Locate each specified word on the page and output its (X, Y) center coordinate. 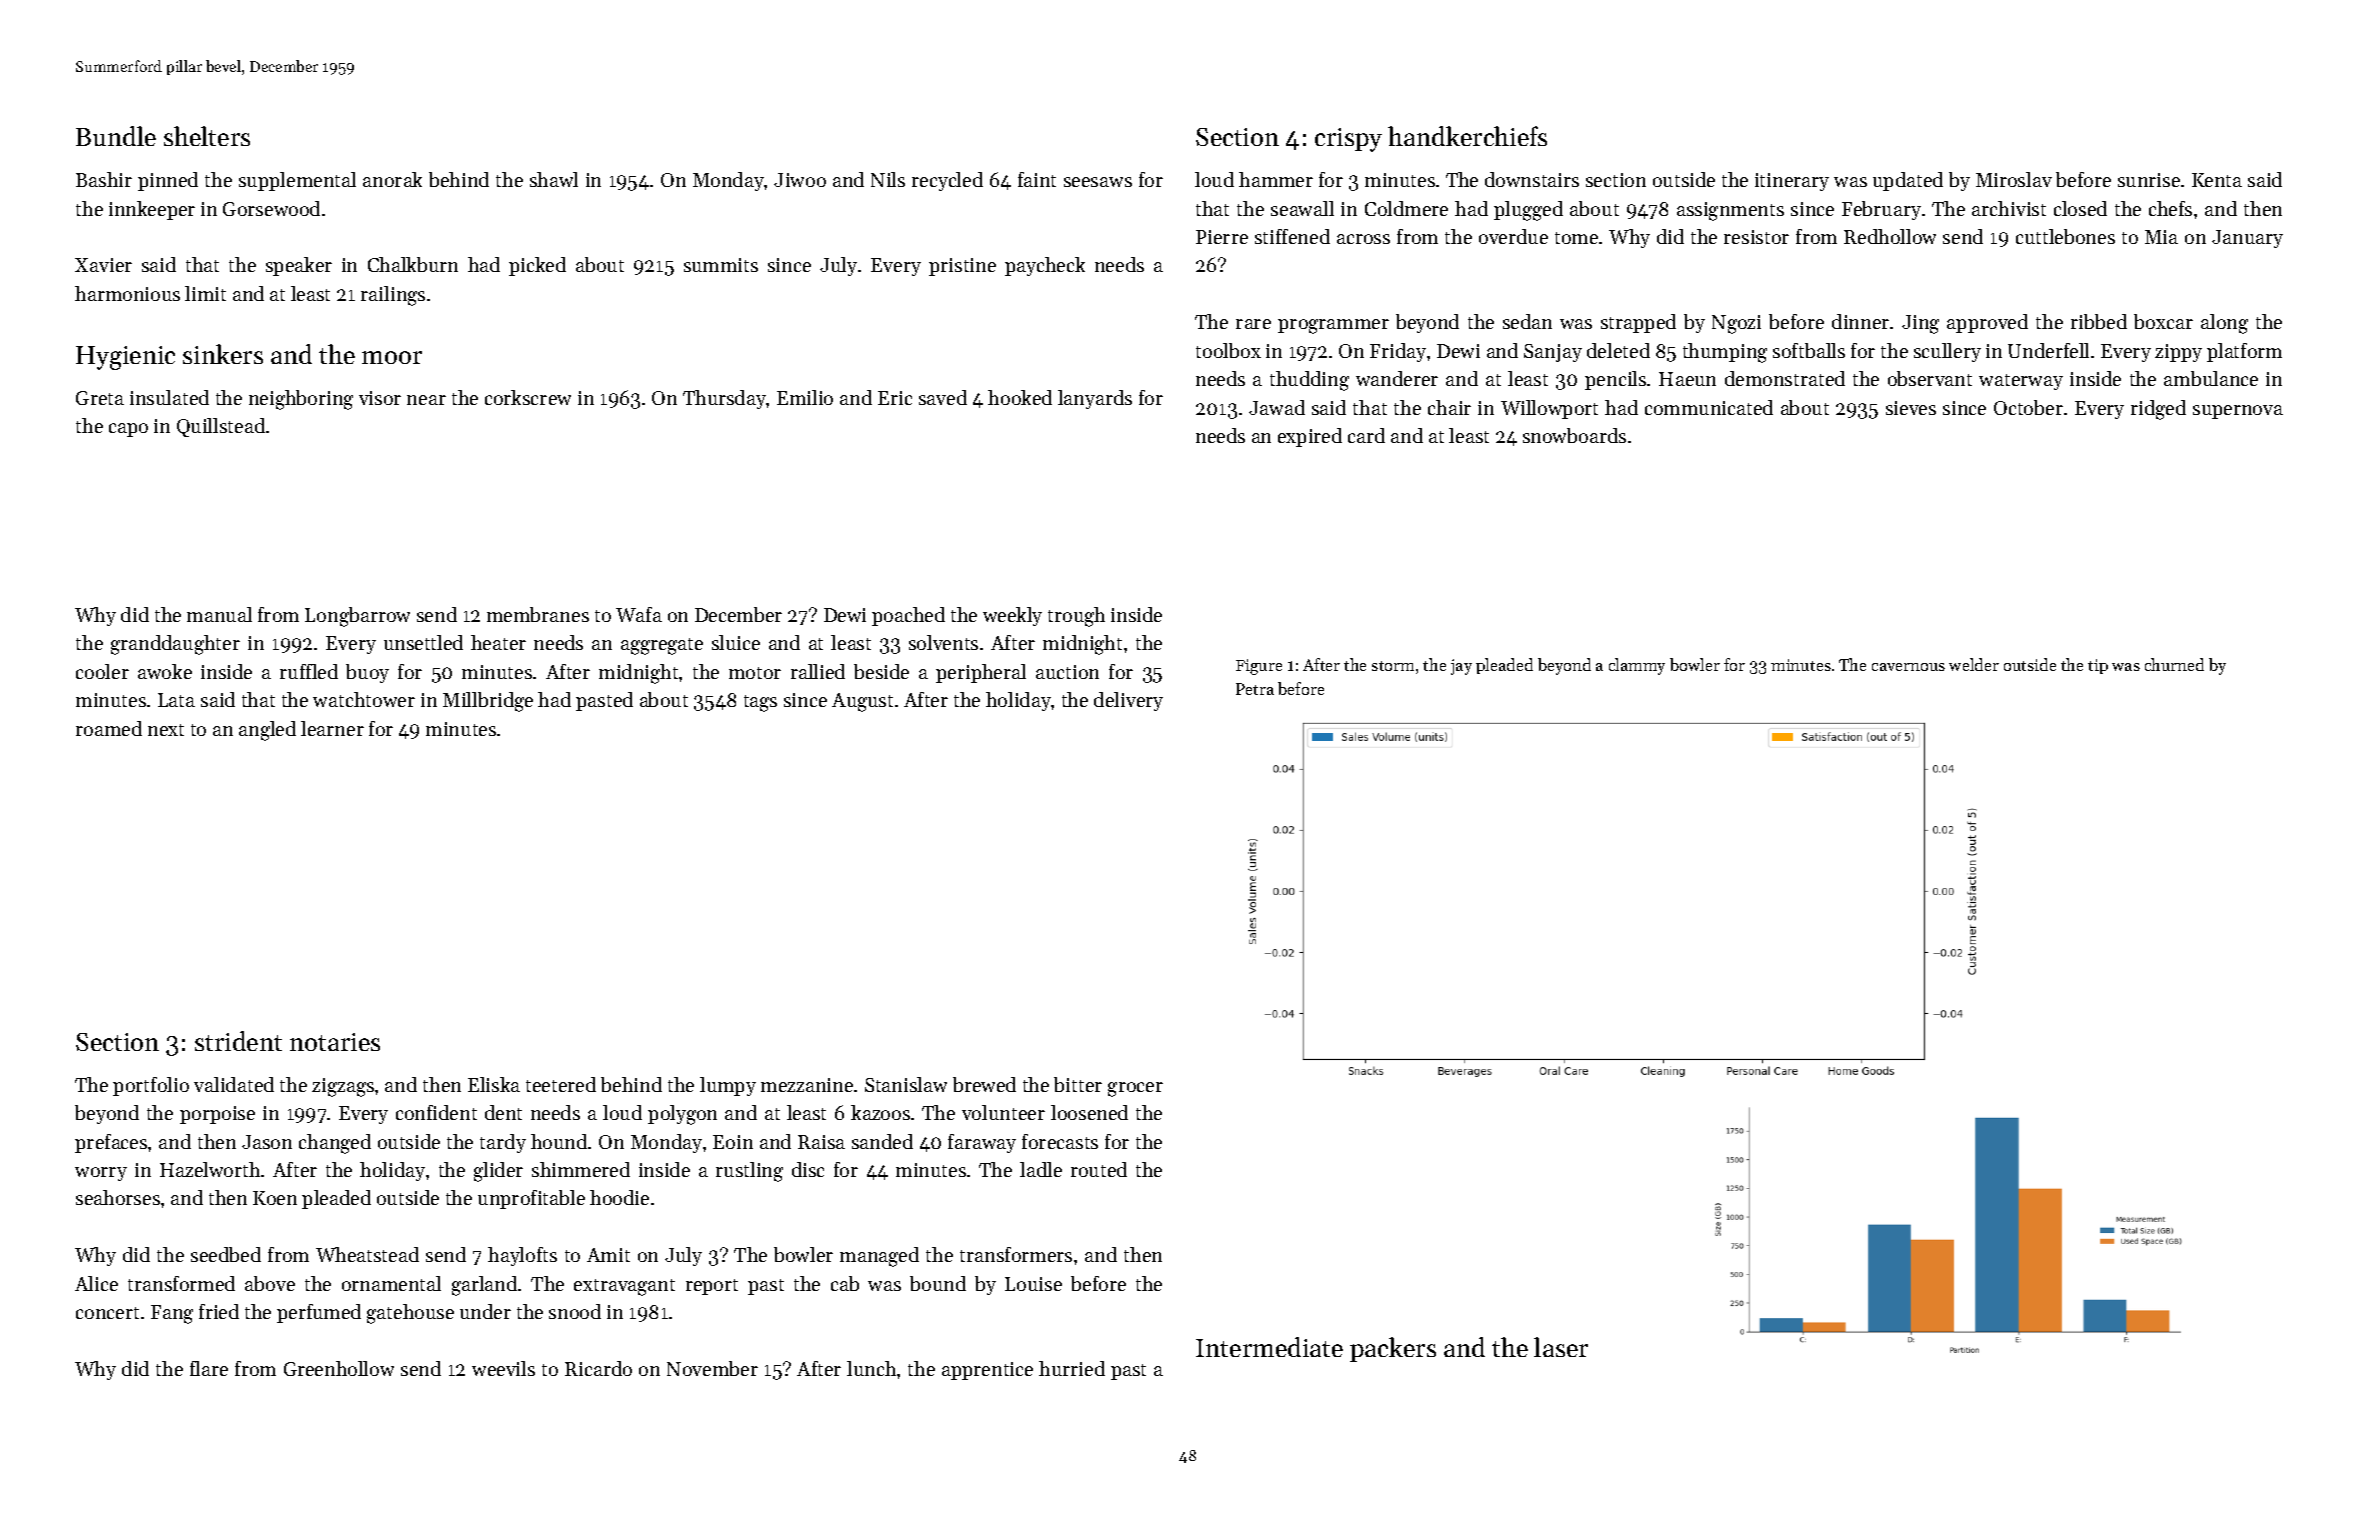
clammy (1637, 666)
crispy (1348, 140)
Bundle (116, 136)
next (166, 730)
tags (760, 703)
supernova (2238, 412)
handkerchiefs (1467, 136)
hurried (1072, 1368)
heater (498, 642)
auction (1067, 672)
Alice (96, 1283)
